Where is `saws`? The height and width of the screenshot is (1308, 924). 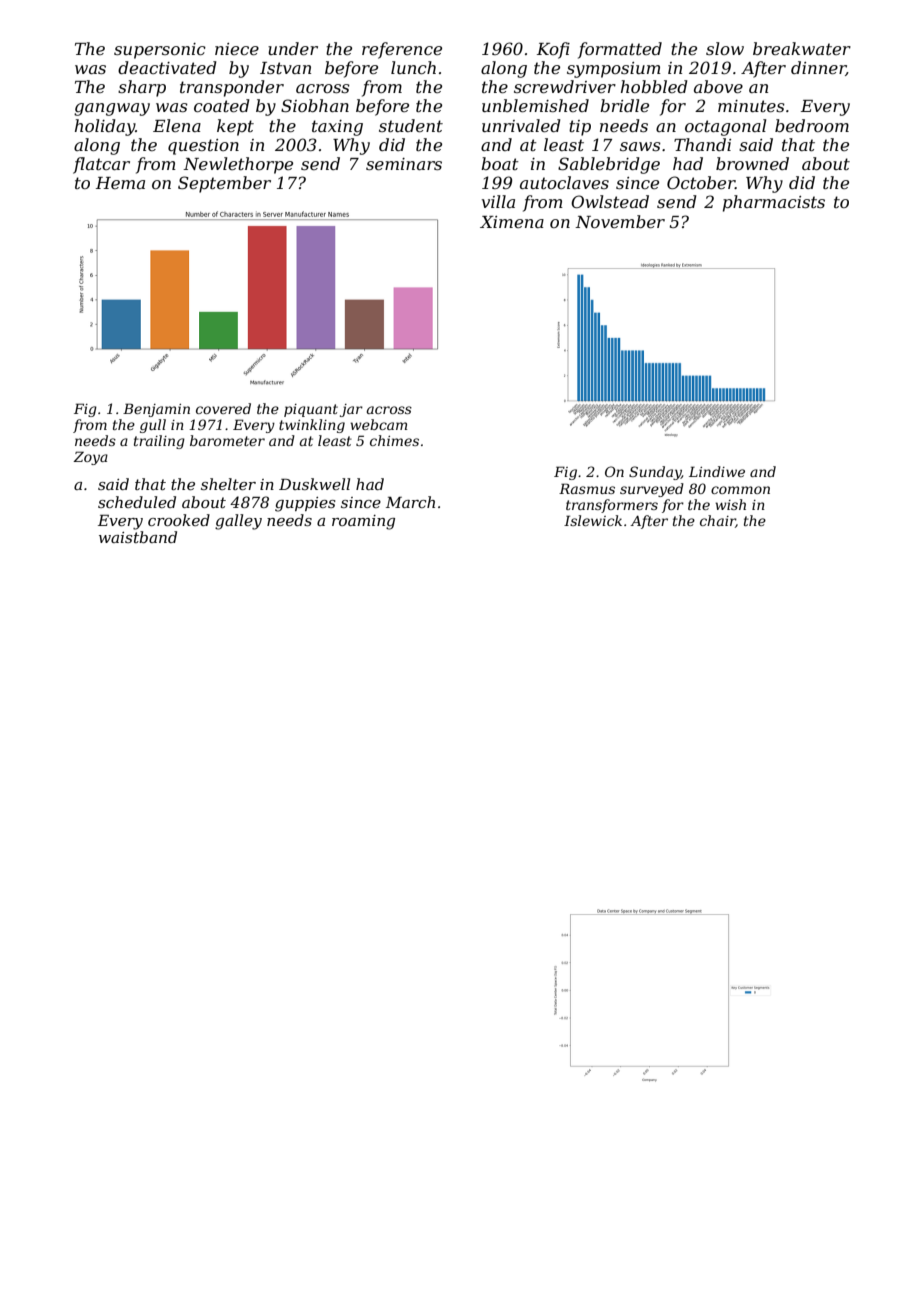
saws is located at coordinates (640, 146).
